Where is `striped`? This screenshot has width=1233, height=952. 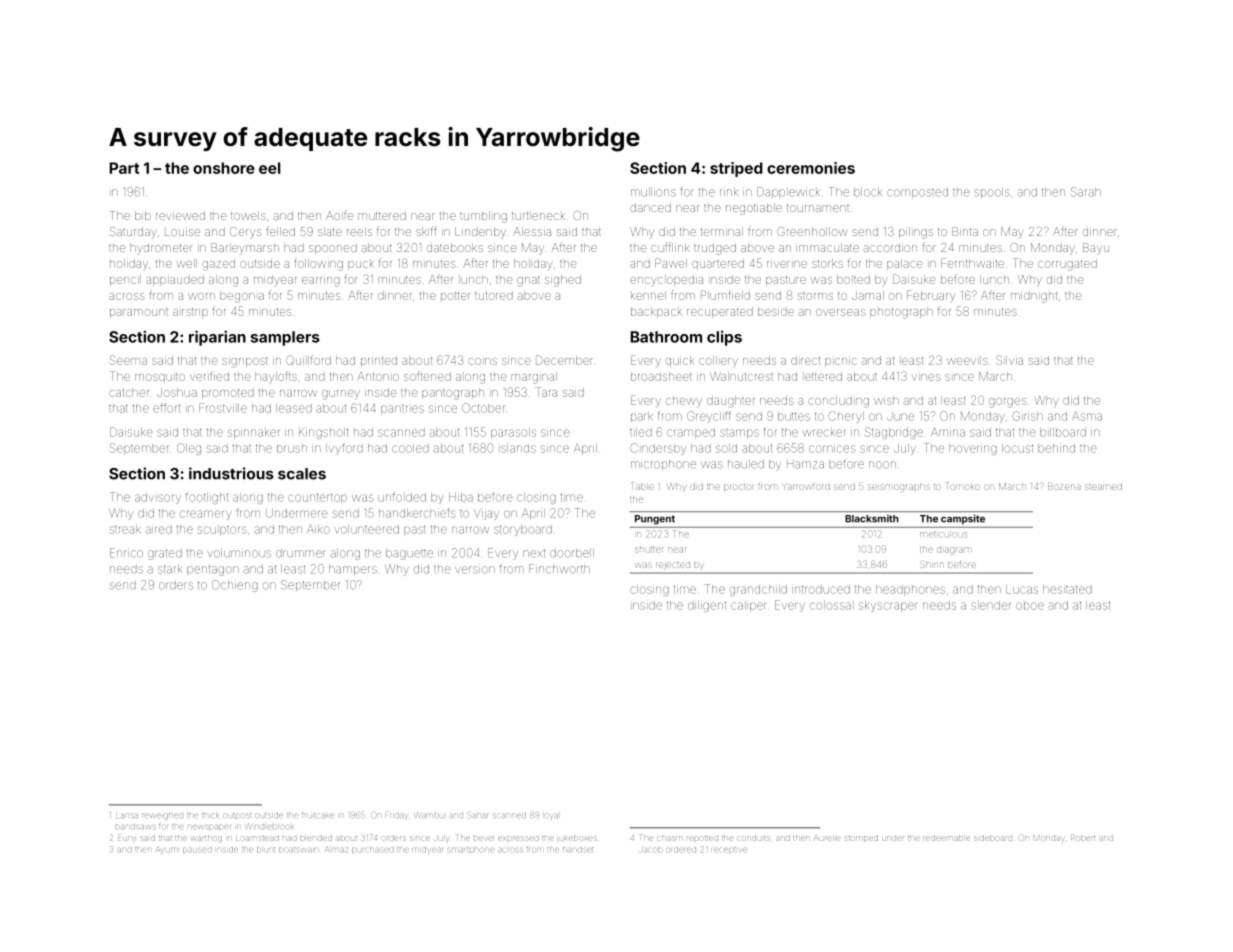 striped is located at coordinates (736, 169).
